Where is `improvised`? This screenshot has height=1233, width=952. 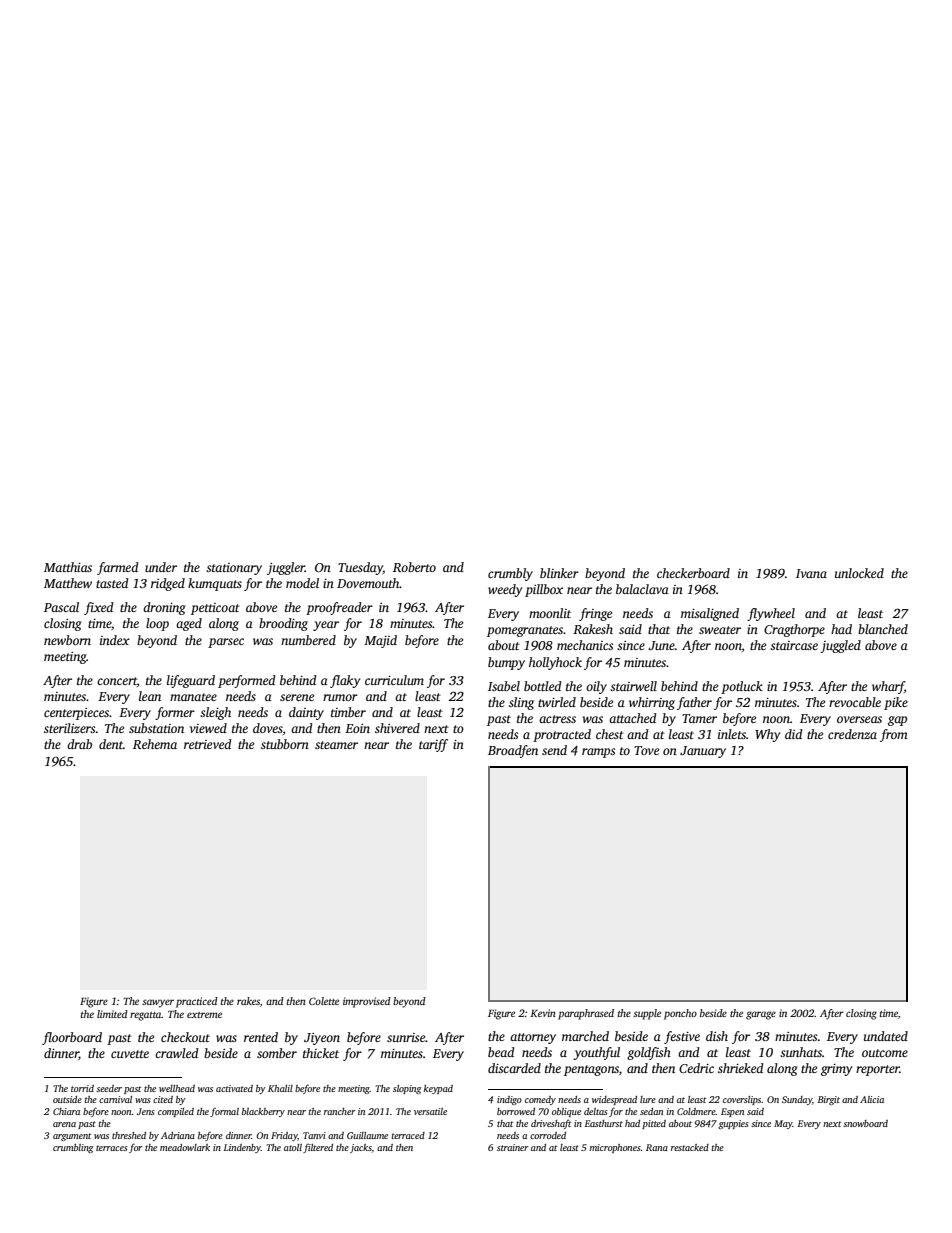
improvised is located at coordinates (367, 1002).
